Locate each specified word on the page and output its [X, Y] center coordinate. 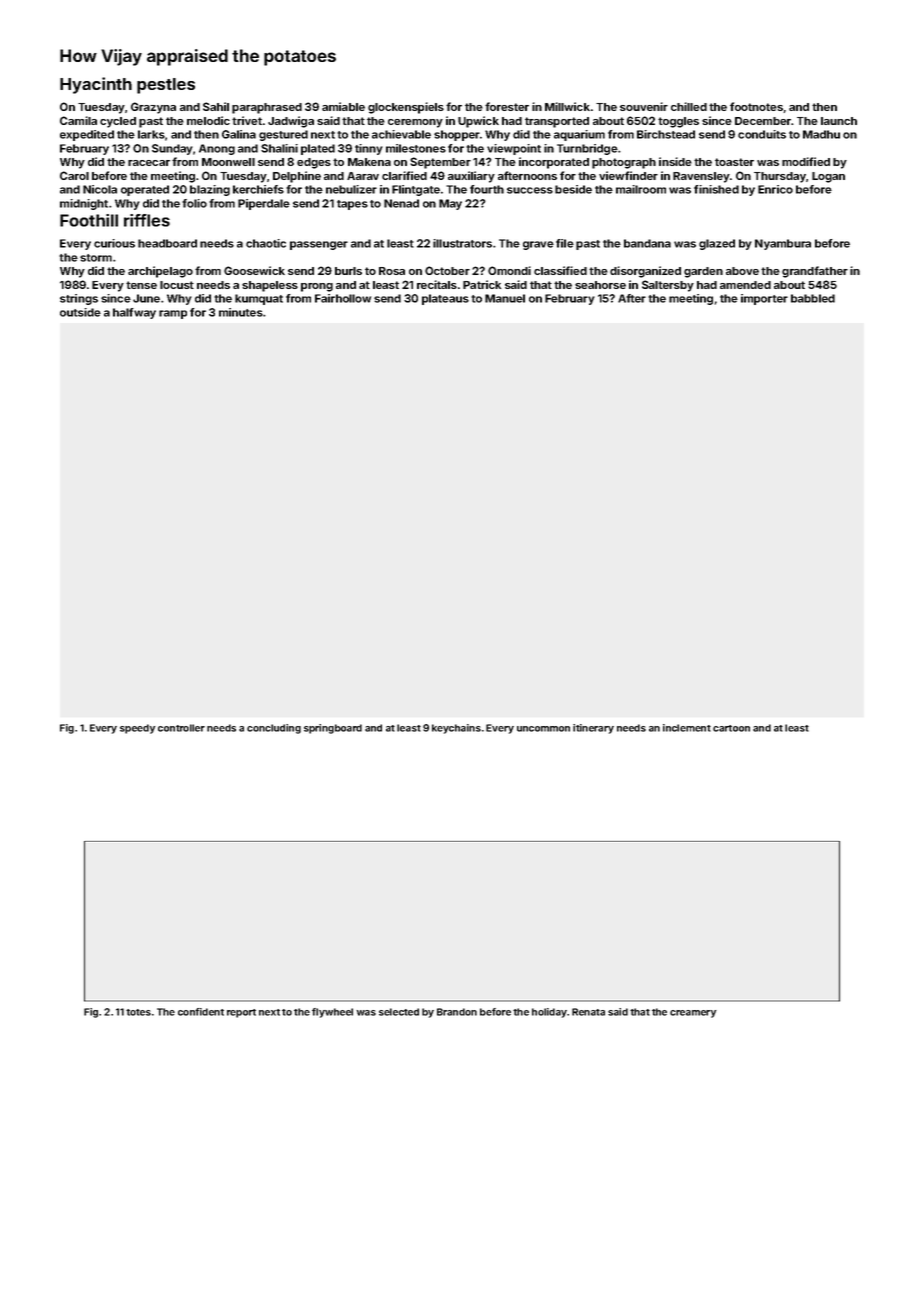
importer [764, 299]
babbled [813, 298]
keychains [456, 729]
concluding [274, 729]
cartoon [731, 728]
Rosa [392, 271]
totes [138, 1012]
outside [80, 312]
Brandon [457, 1012]
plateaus [445, 299]
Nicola [100, 189]
